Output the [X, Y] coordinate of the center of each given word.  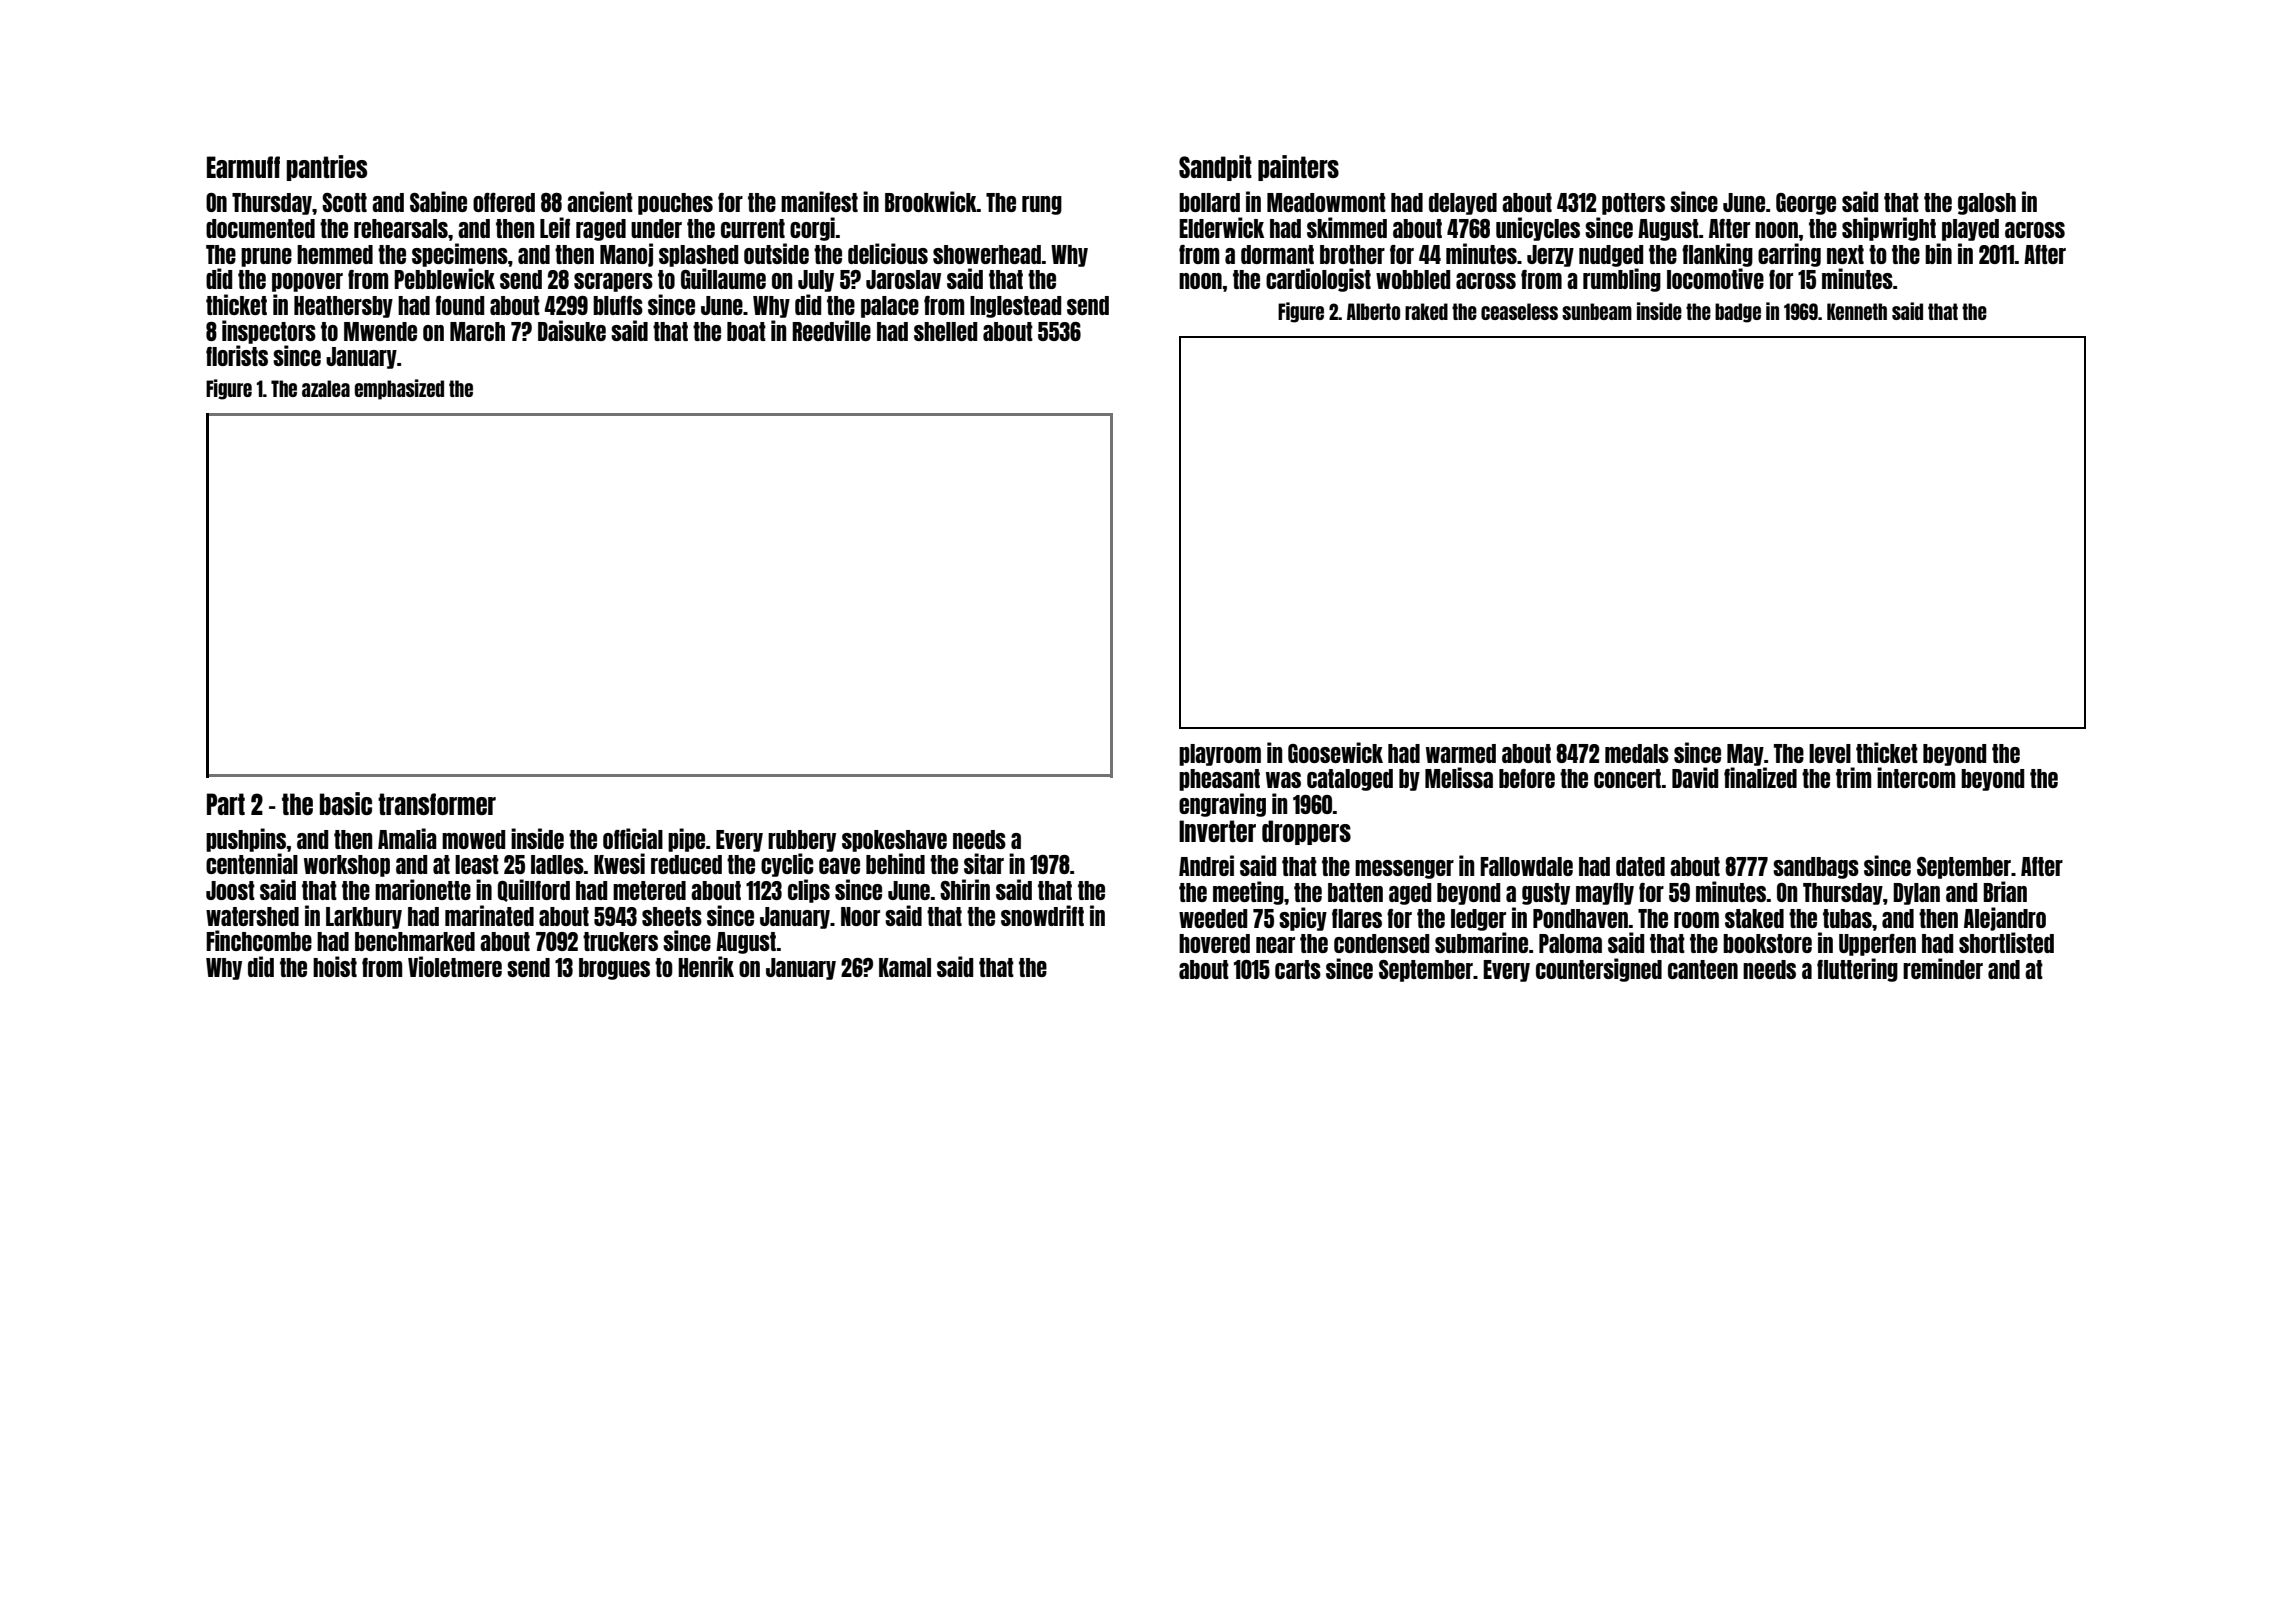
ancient [600, 201]
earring [1789, 255]
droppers [1306, 832]
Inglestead [1015, 307]
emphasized [399, 389]
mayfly [1605, 894]
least [477, 864]
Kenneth [1857, 311]
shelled [945, 331]
